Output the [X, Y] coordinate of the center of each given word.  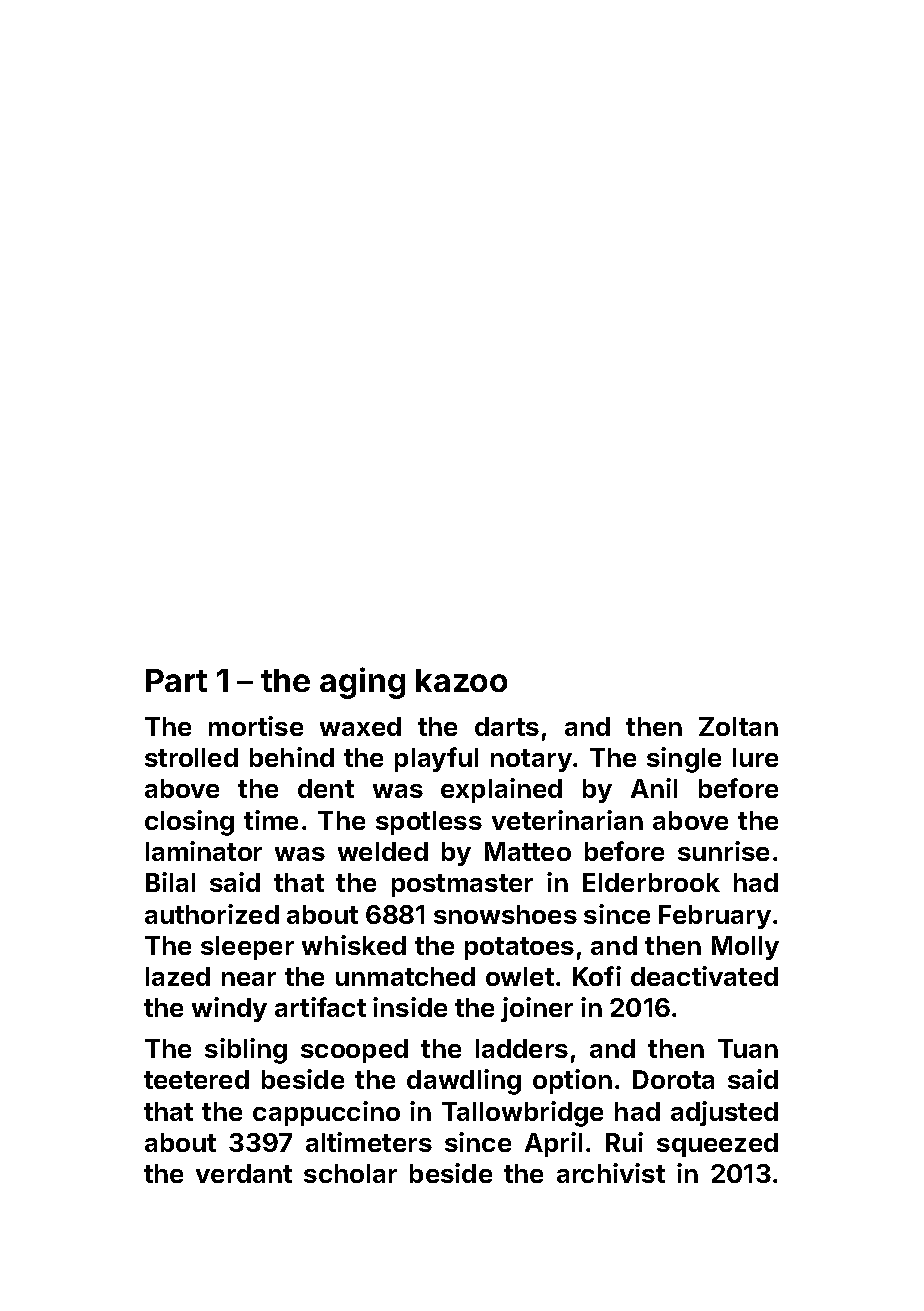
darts [507, 726]
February [715, 917]
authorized [212, 914]
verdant [244, 1173]
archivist [611, 1173]
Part [176, 680]
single [684, 760]
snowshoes [505, 914]
